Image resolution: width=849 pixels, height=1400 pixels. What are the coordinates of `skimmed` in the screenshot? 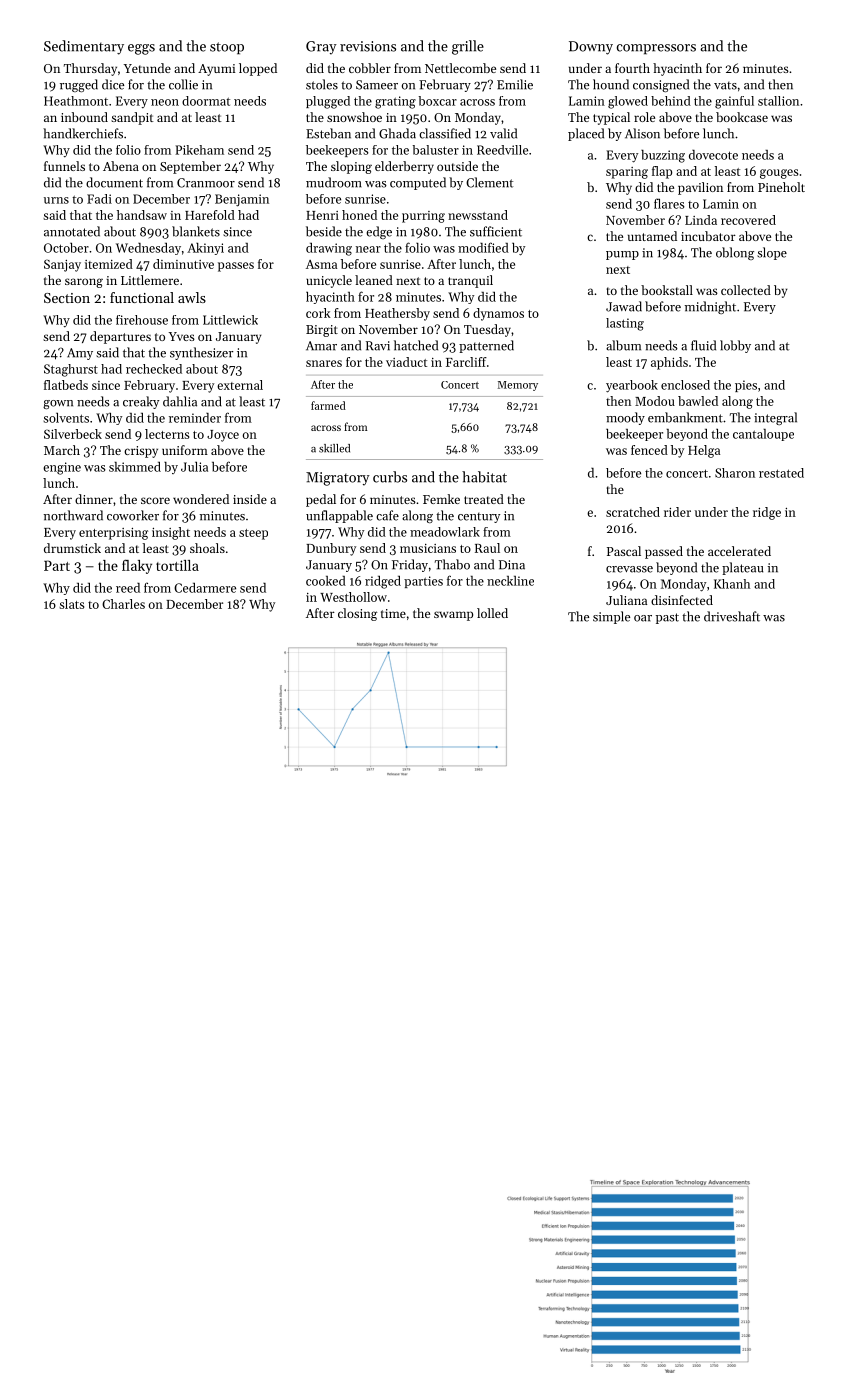 It's located at (135, 467).
